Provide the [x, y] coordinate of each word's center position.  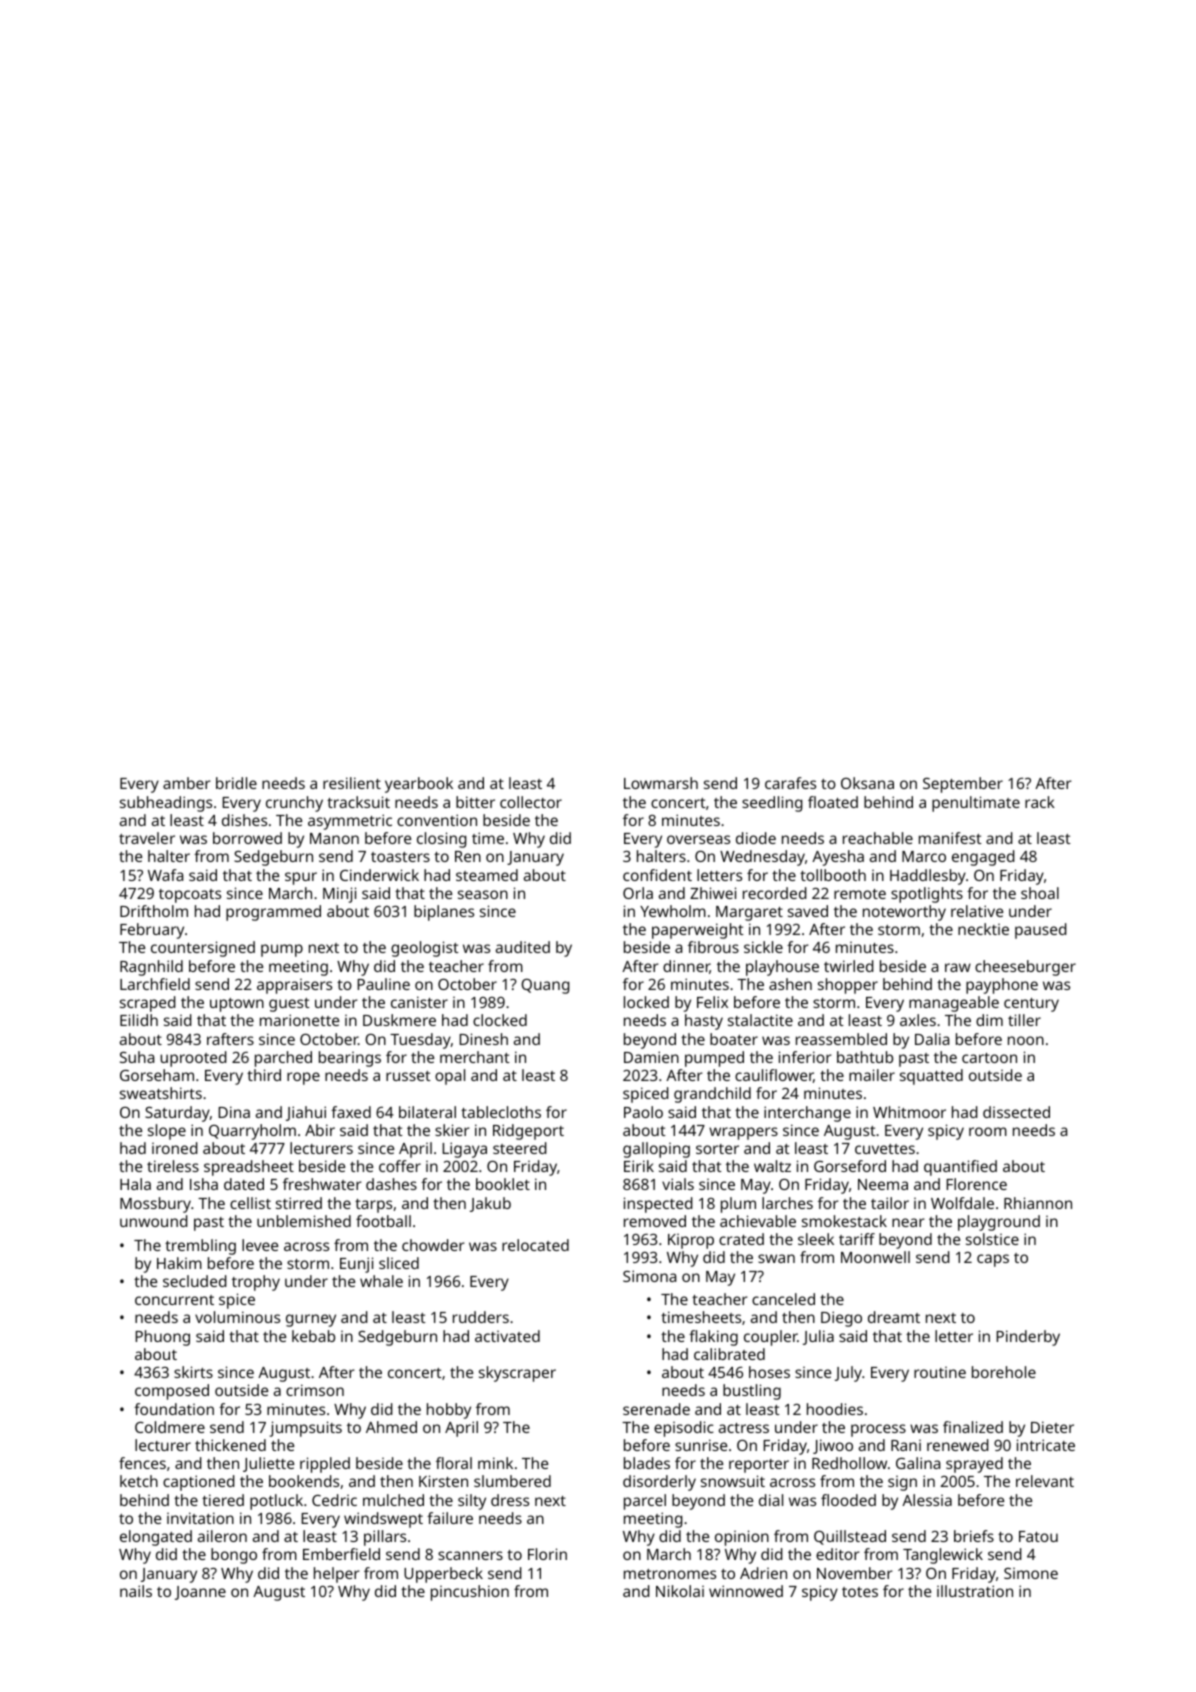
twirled [849, 966]
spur [301, 878]
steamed [487, 875]
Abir [320, 1130]
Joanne [200, 1593]
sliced [399, 1263]
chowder [433, 1245]
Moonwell [875, 1257]
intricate [1046, 1445]
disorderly [659, 1483]
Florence [976, 1184]
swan [776, 1258]
